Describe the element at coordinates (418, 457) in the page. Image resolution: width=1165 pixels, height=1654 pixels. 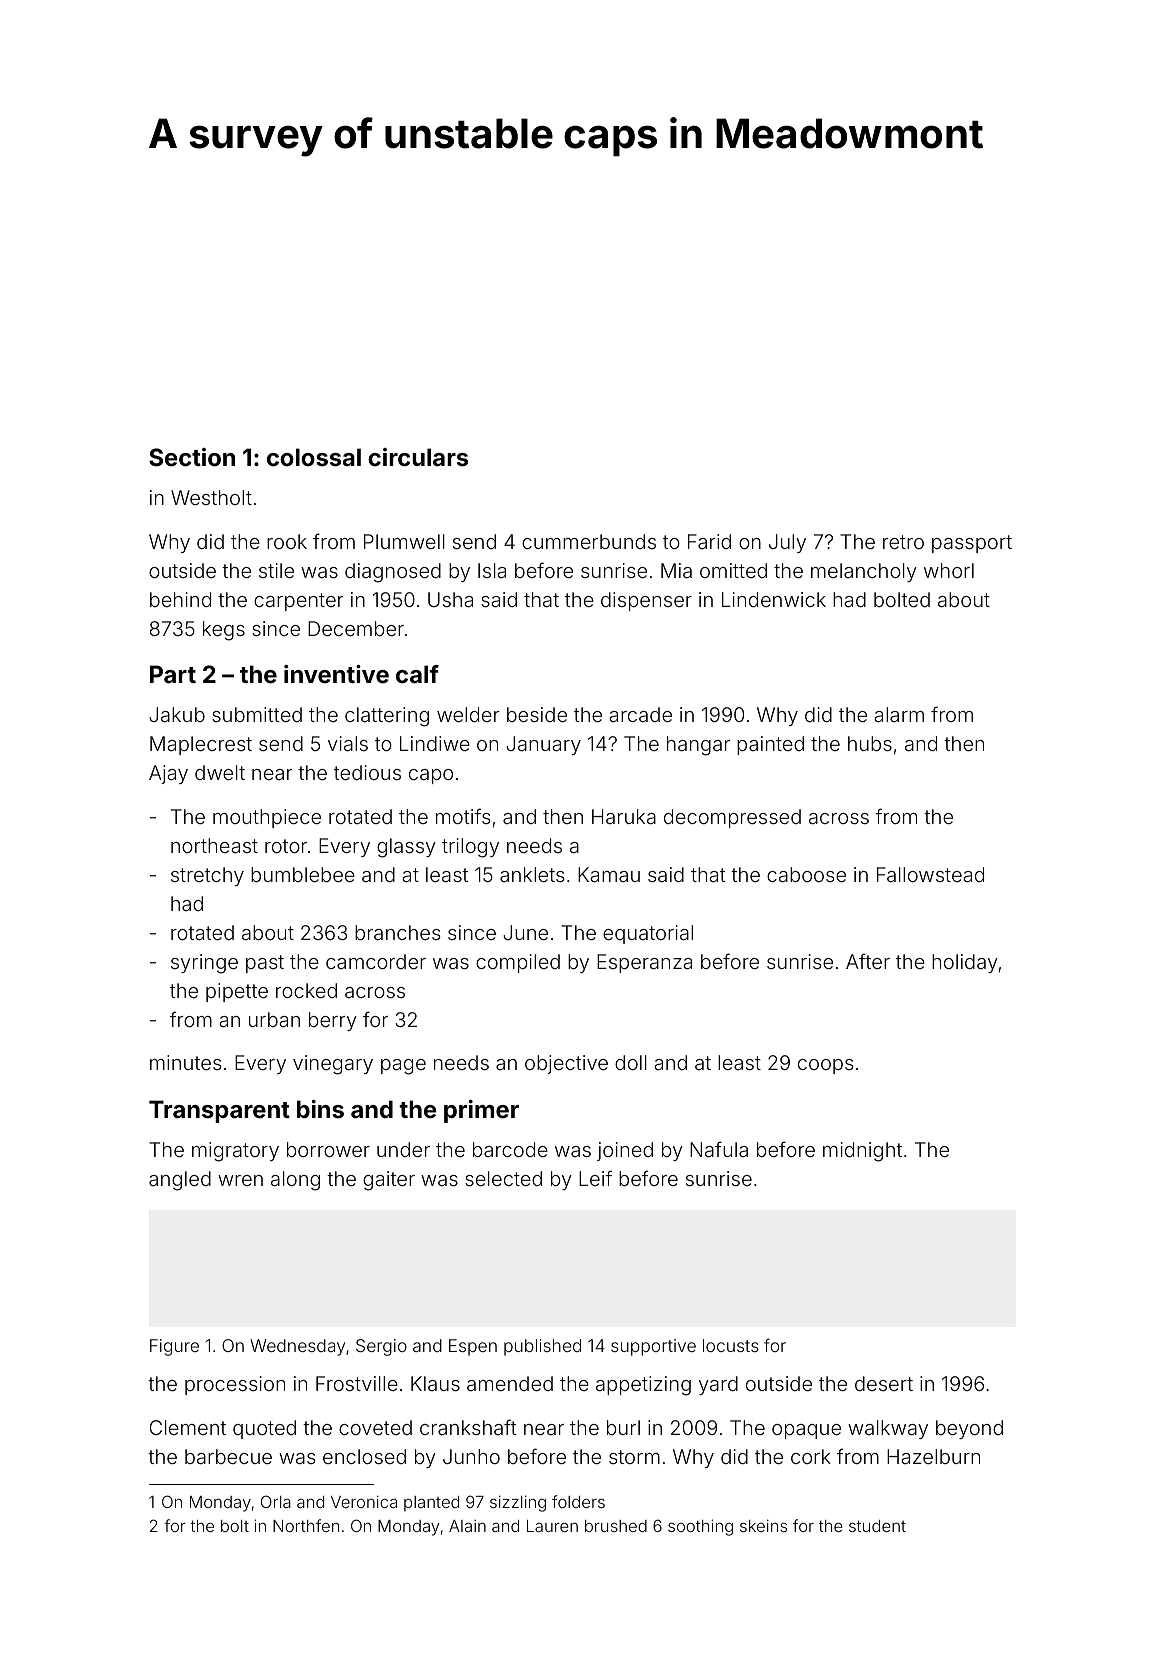
I see `circulars` at that location.
